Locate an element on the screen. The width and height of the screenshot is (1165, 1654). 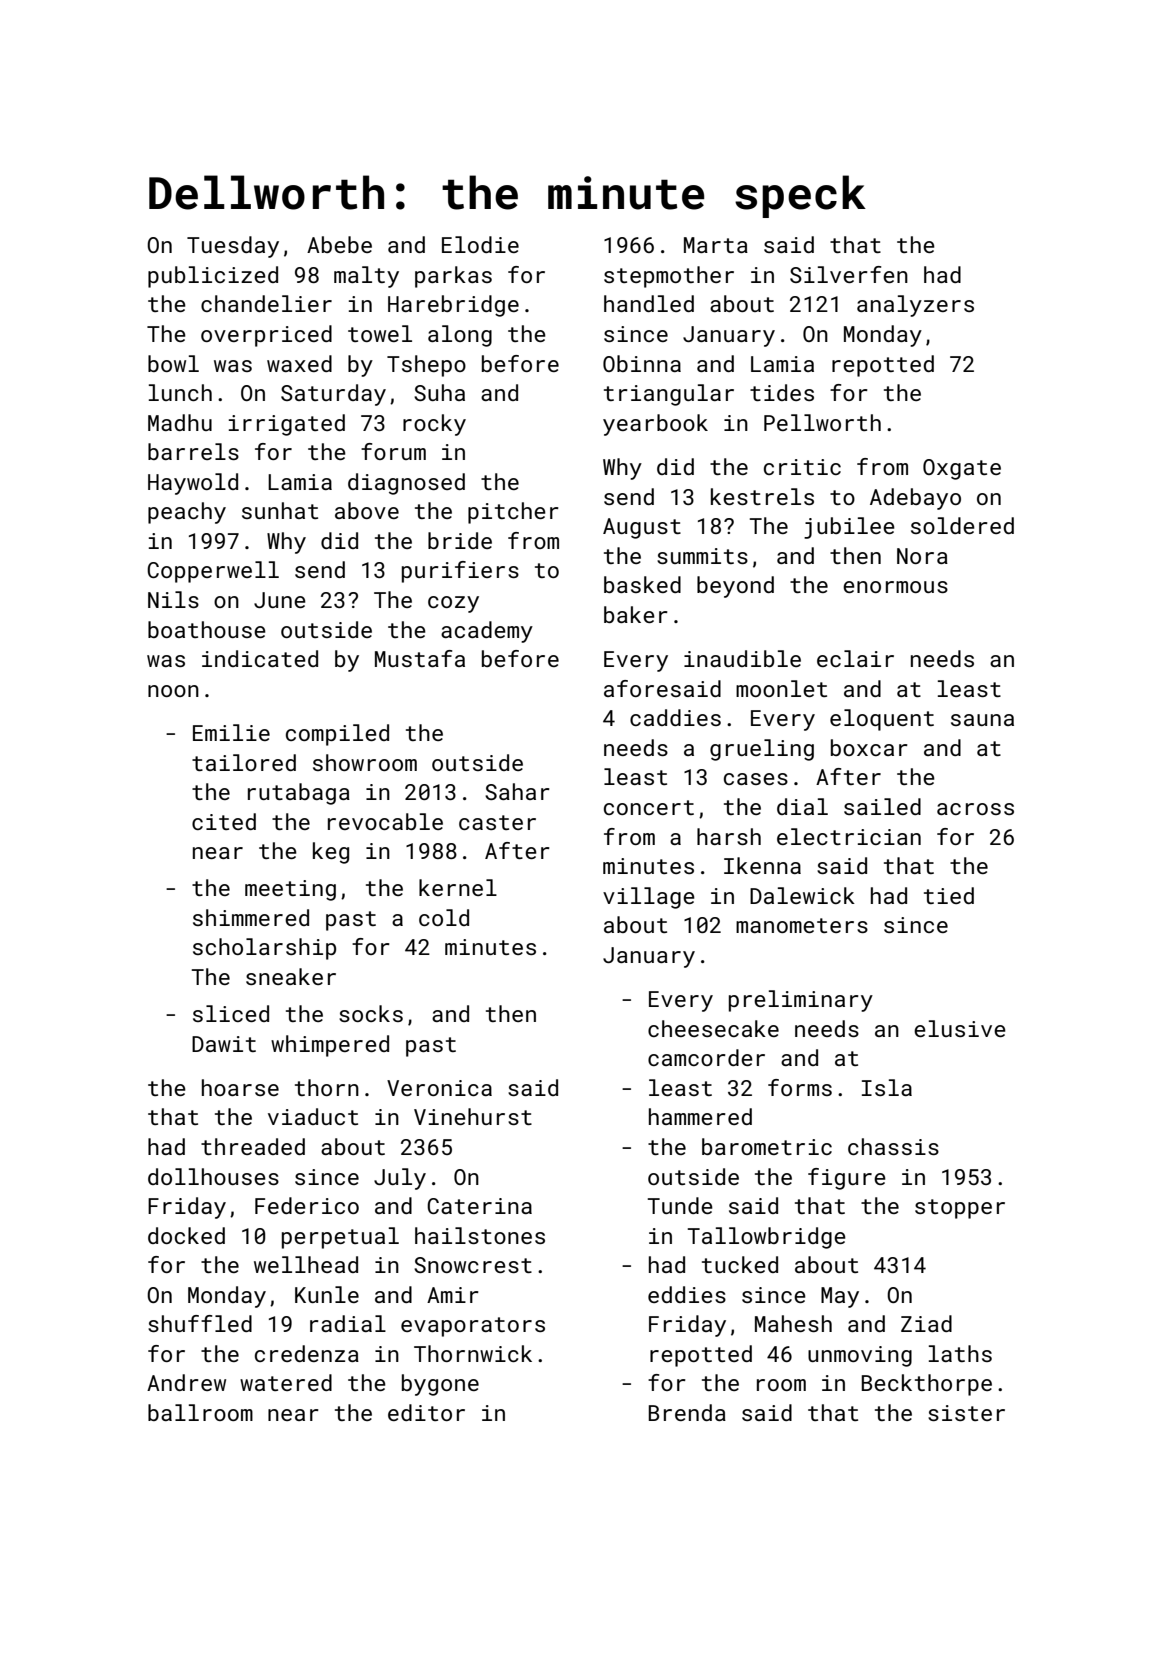
Oxgate is located at coordinates (962, 469).
